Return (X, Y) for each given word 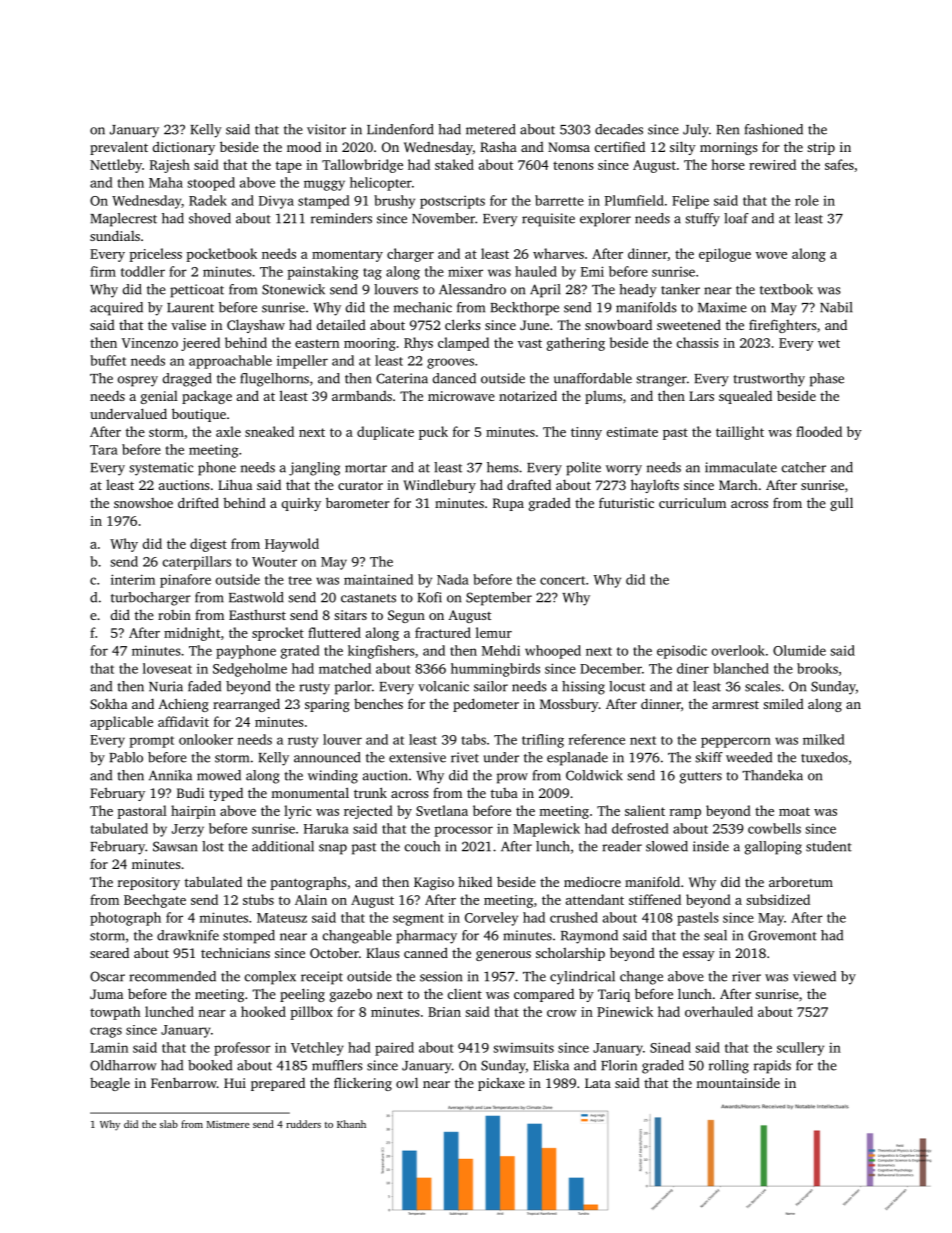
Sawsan (175, 846)
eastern (317, 343)
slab (169, 1124)
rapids (772, 1067)
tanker (680, 289)
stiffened (655, 899)
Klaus (382, 953)
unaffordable (593, 378)
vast (530, 343)
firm (103, 271)
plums (603, 397)
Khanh (351, 1124)
